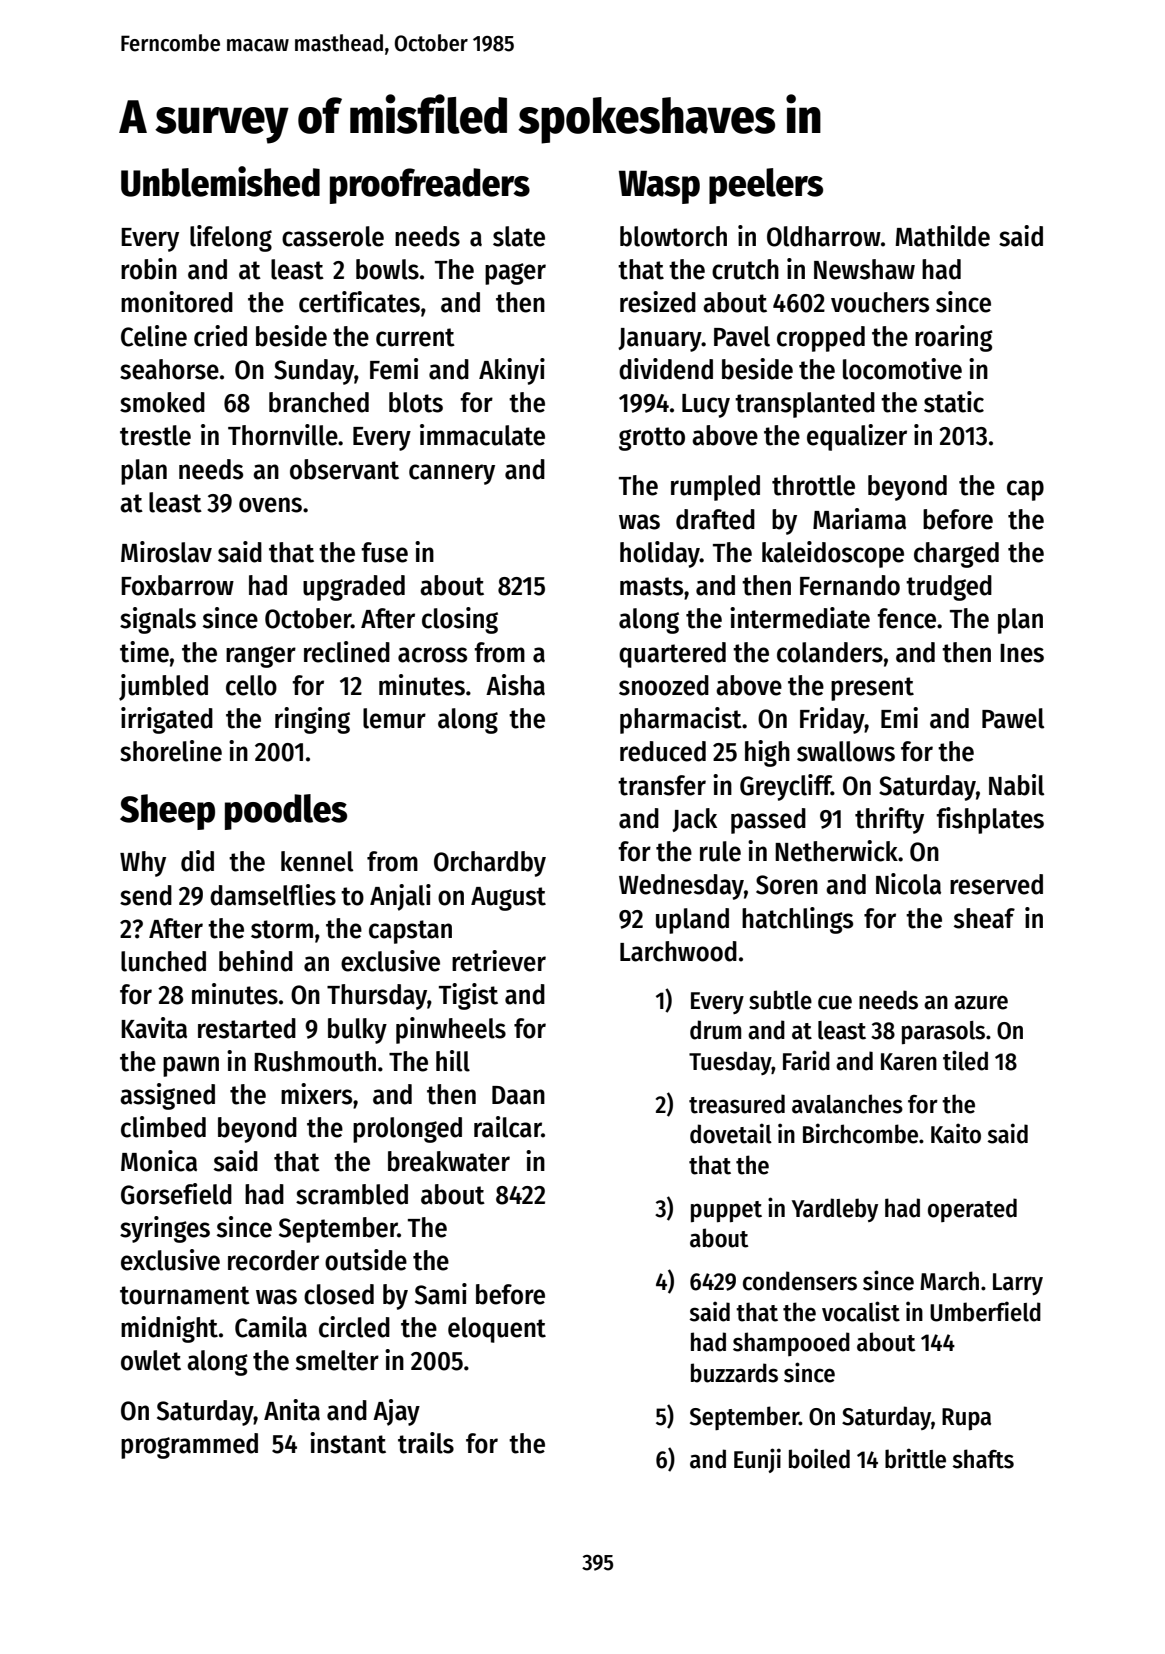 The height and width of the document is (1654, 1165). Describe the element at coordinates (889, 820) in the document. I see `thrifty` at that location.
